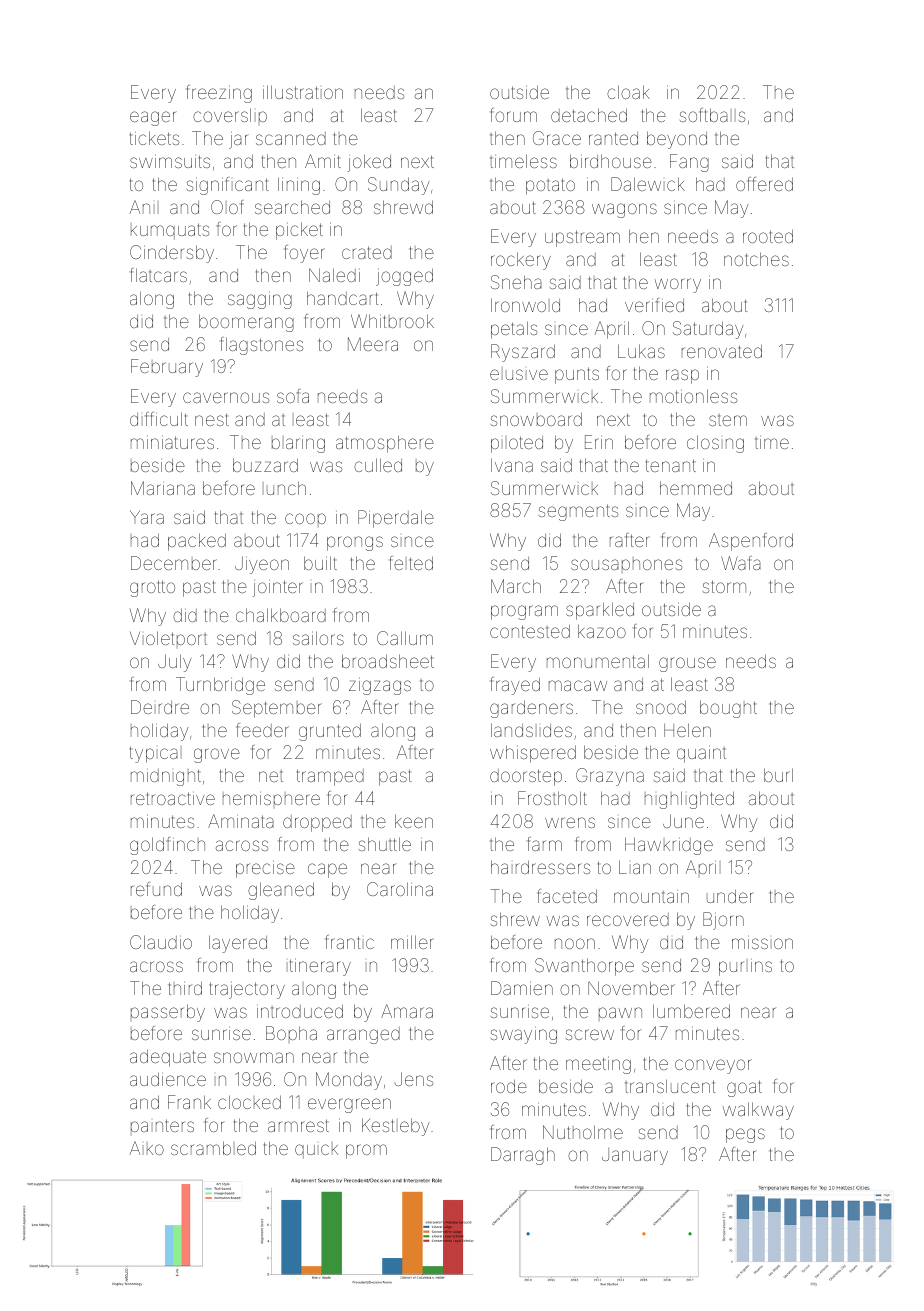 The width and height of the screenshot is (924, 1311). What do you see at coordinates (578, 512) in the screenshot?
I see `segments` at bounding box center [578, 512].
